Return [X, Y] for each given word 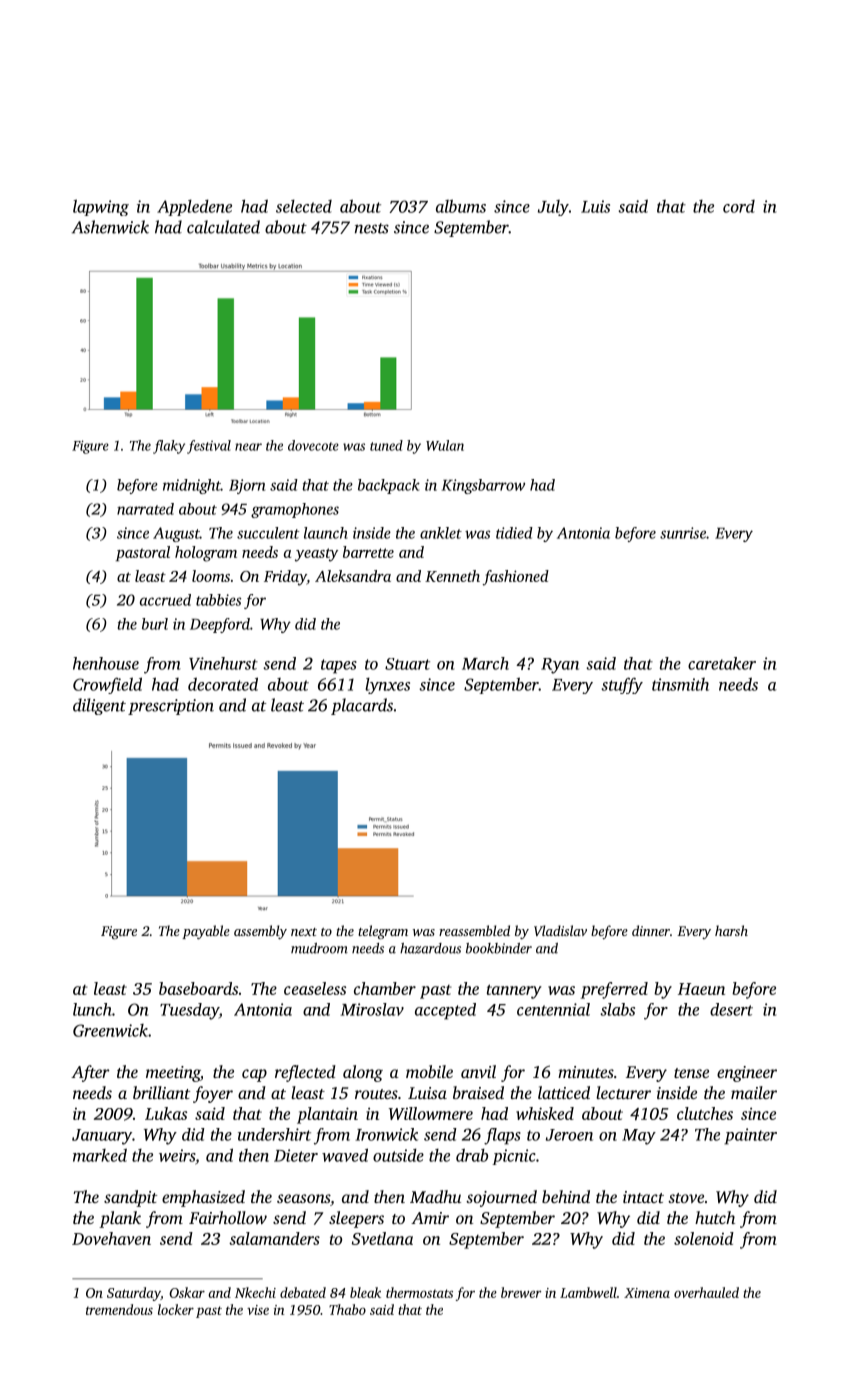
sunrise [683, 533]
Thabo [347, 1309]
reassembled [474, 930]
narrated [145, 509]
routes [376, 1094]
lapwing [101, 207]
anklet [441, 533]
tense [691, 1073]
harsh [731, 930]
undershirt [274, 1134]
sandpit [130, 1198]
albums [461, 206]
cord [739, 206]
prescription [171, 707]
